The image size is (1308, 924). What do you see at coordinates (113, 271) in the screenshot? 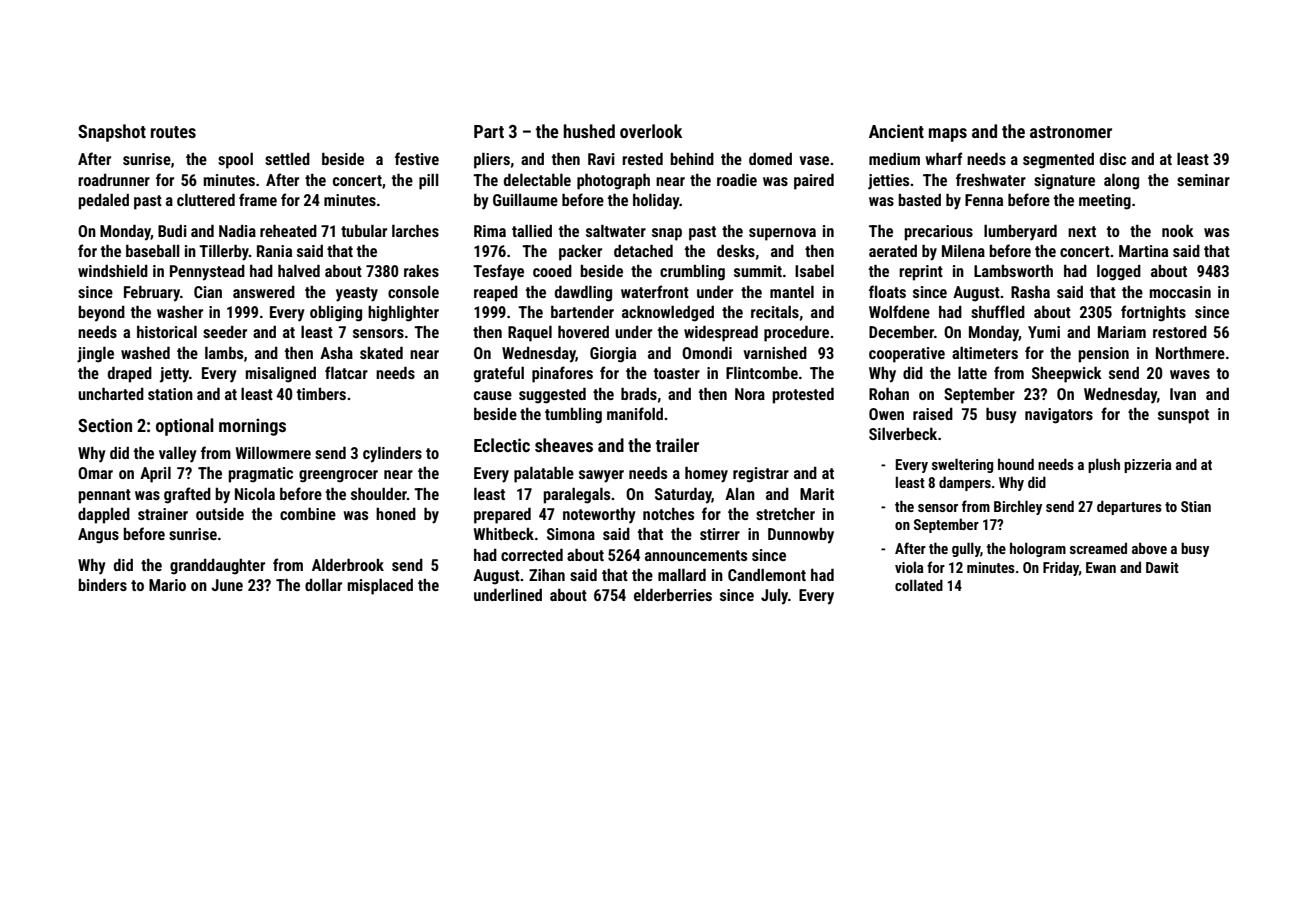
I see `windshield` at bounding box center [113, 271].
